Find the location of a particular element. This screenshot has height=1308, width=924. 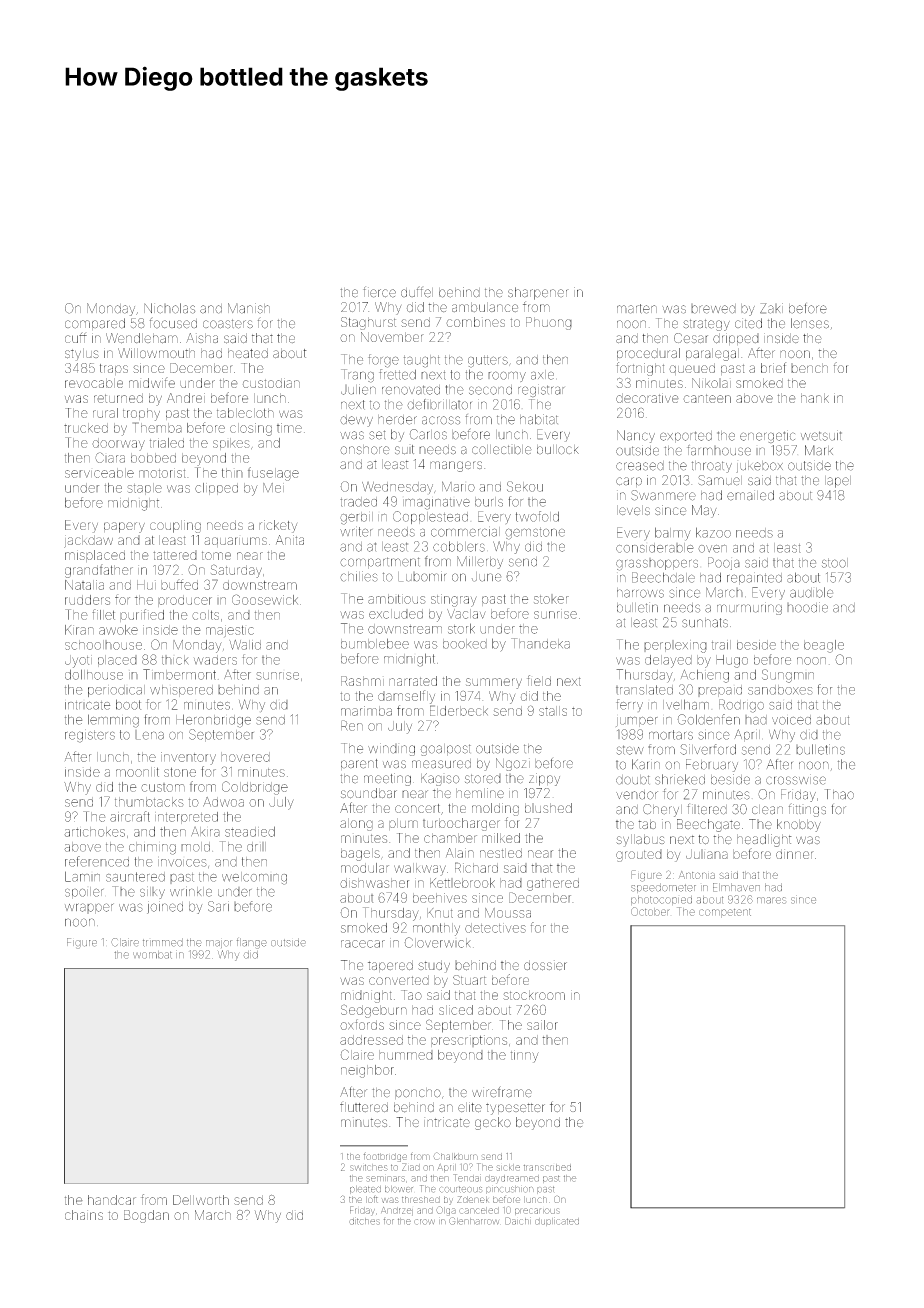

Nicholas is located at coordinates (169, 308).
